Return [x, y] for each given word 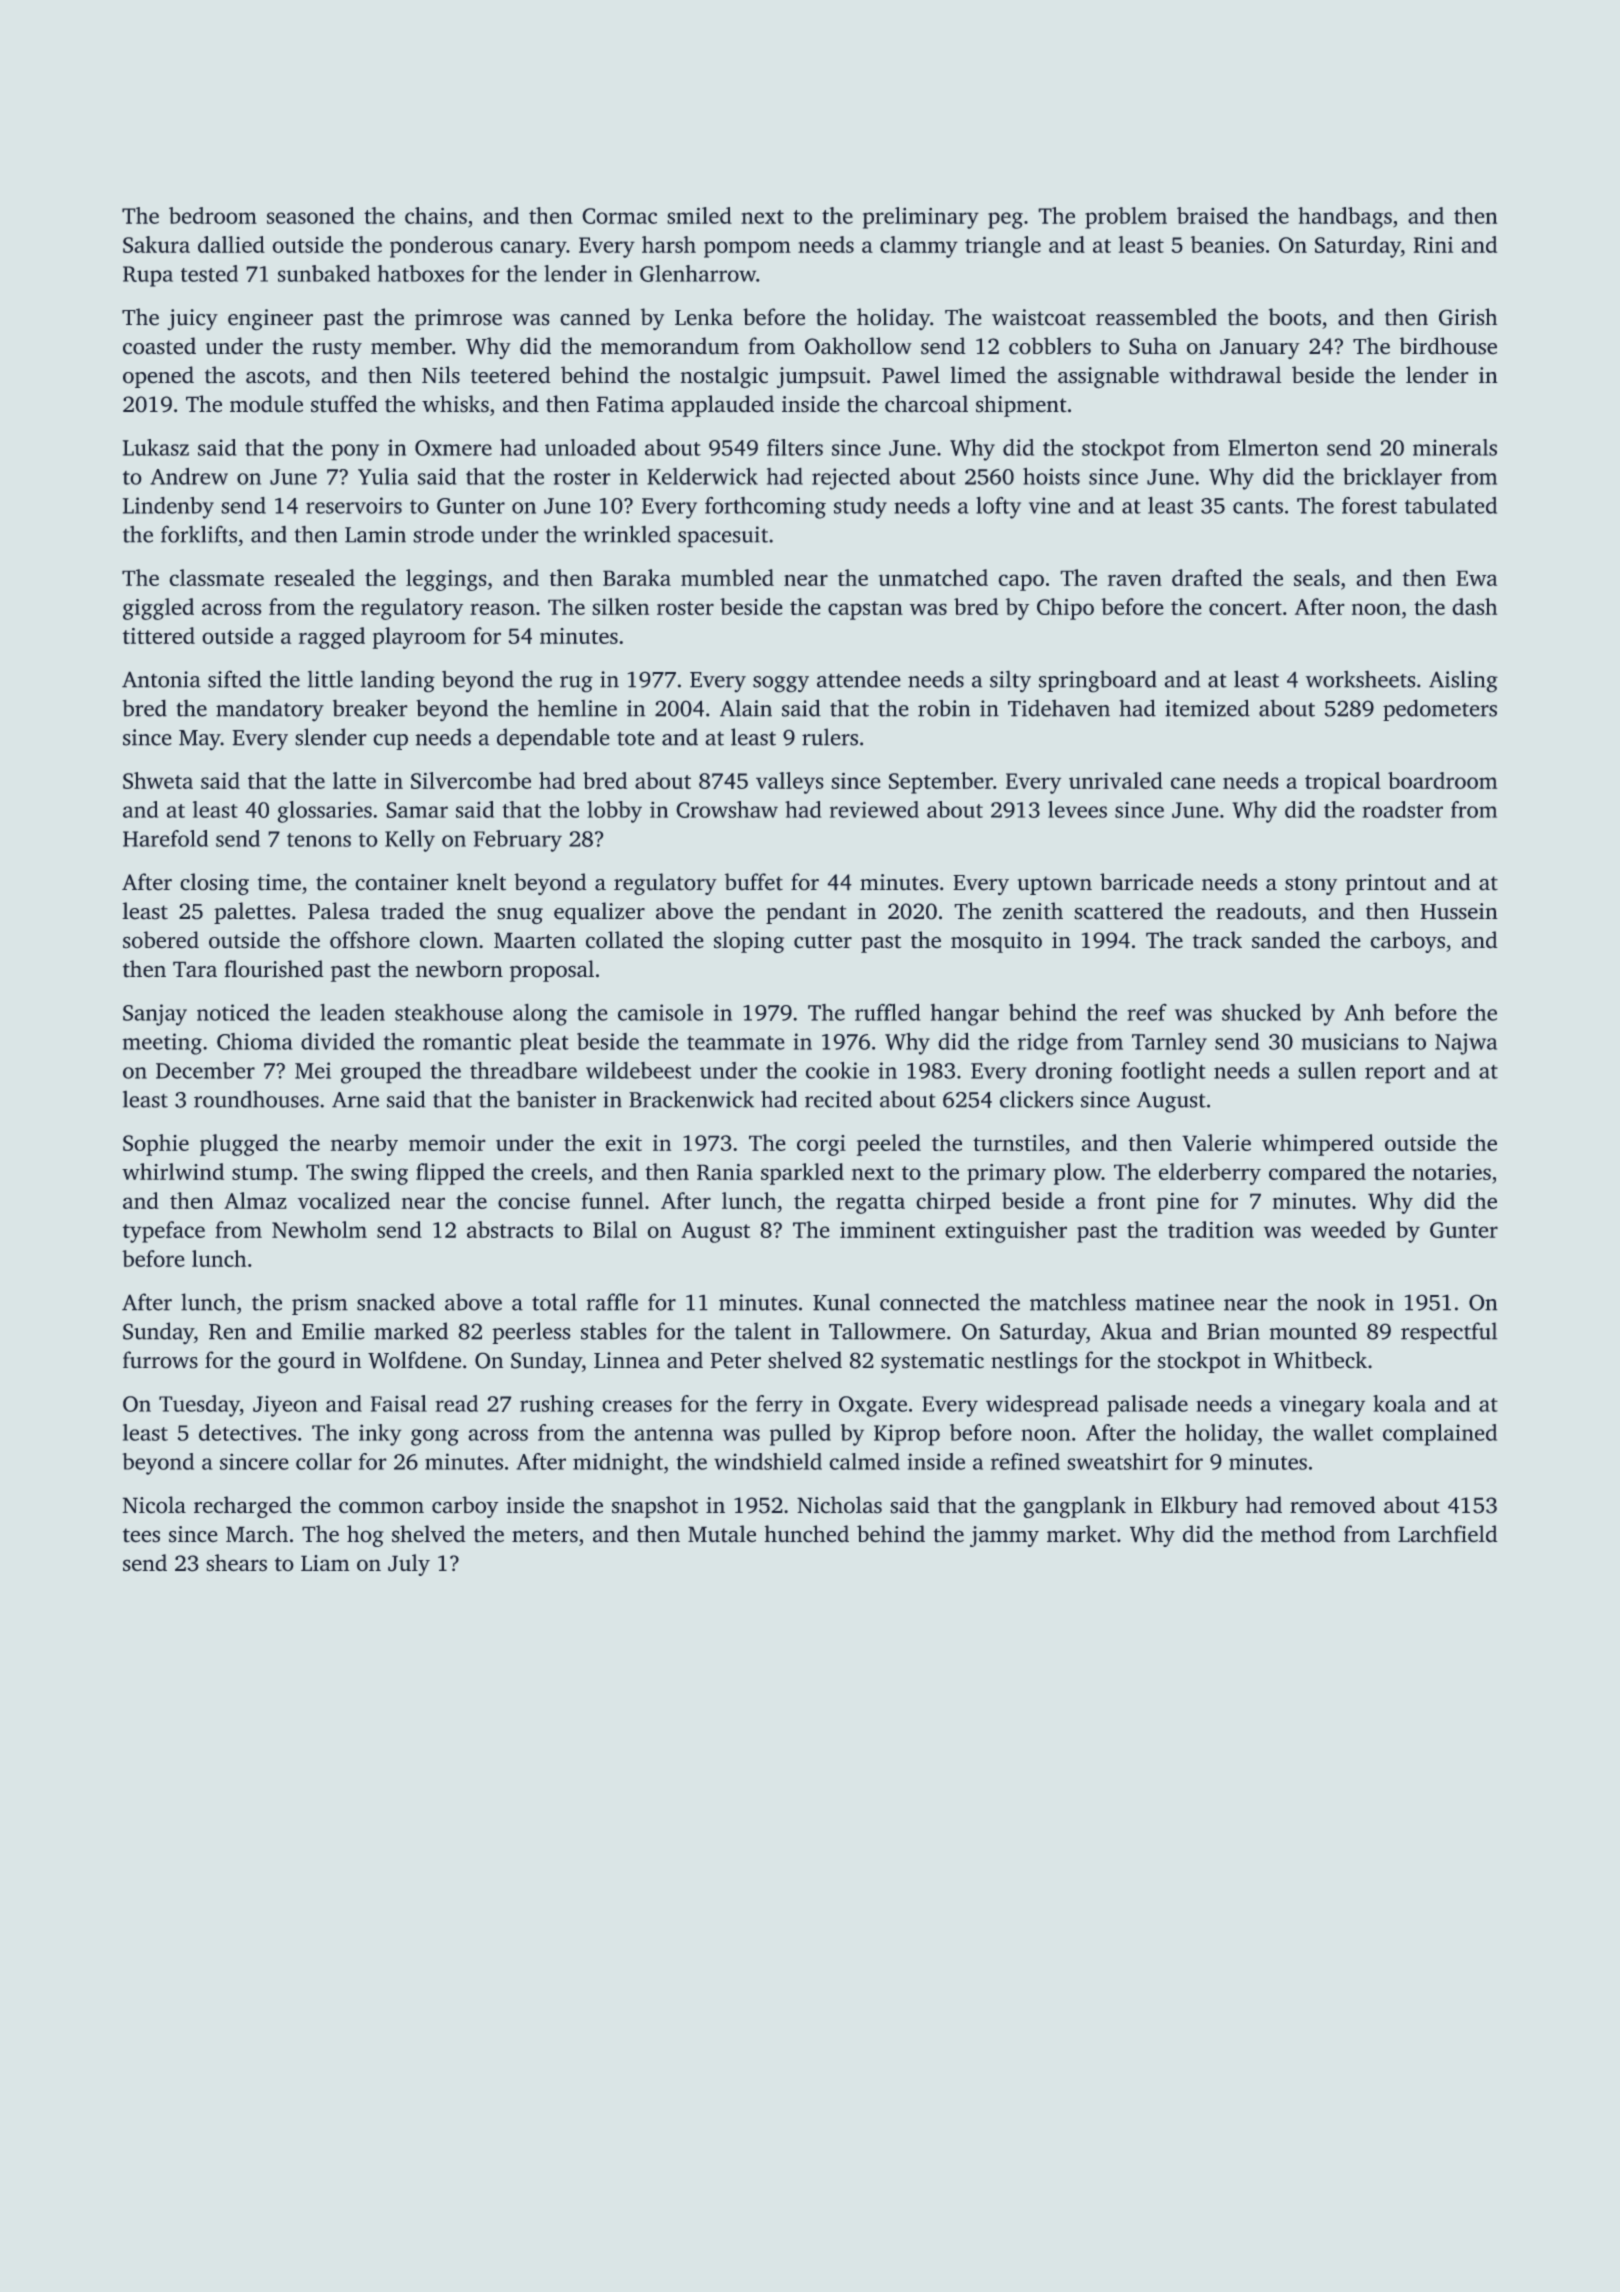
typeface [164, 1232]
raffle [612, 1302]
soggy [781, 684]
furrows [160, 1360]
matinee [1174, 1302]
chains [436, 215]
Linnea [627, 1360]
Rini [1433, 244]
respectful [1449, 1333]
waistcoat [1039, 317]
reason [502, 609]
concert [1245, 608]
